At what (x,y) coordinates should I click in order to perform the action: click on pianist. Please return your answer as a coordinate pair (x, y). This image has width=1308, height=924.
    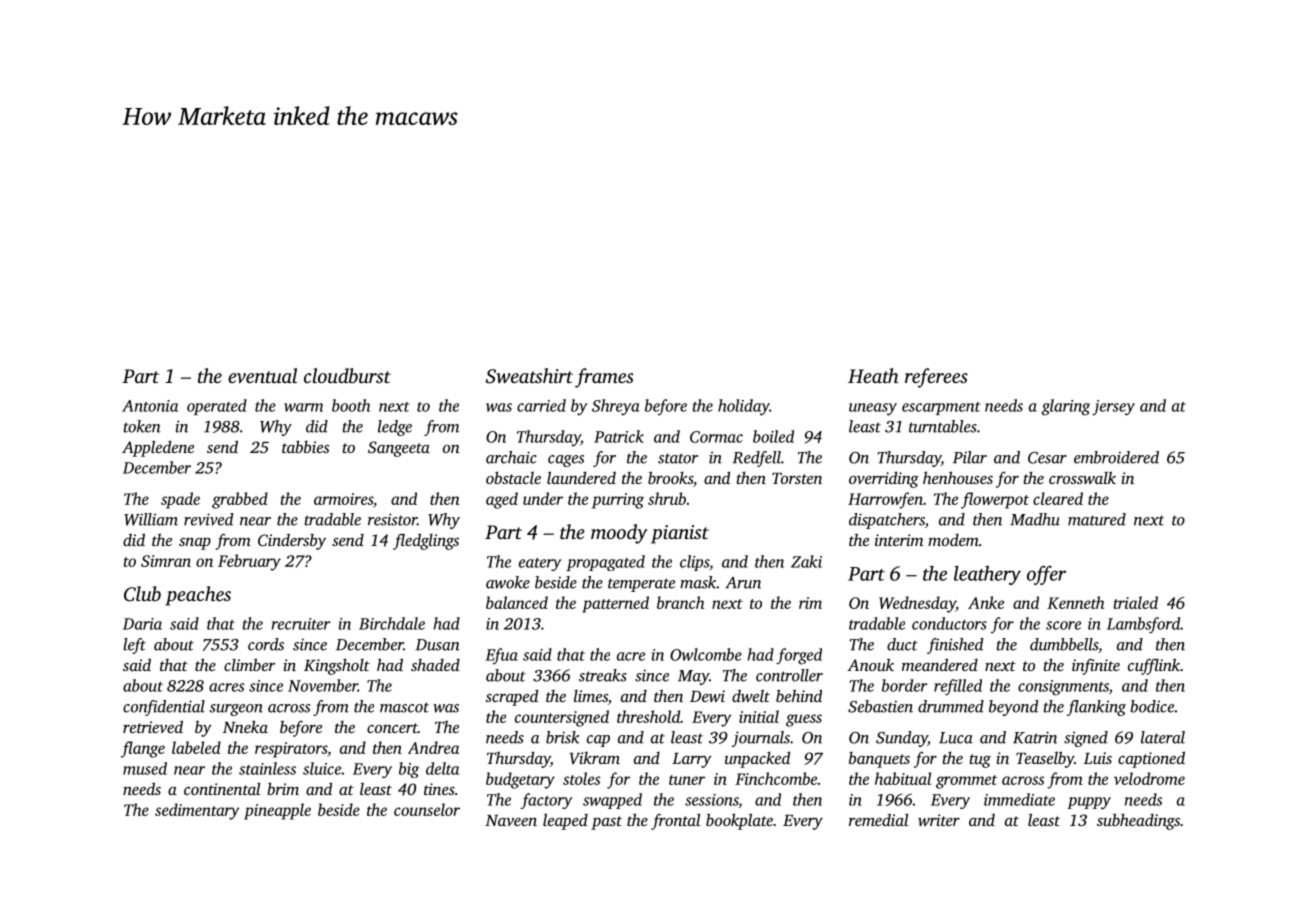
    Looking at the image, I should click on (680, 534).
